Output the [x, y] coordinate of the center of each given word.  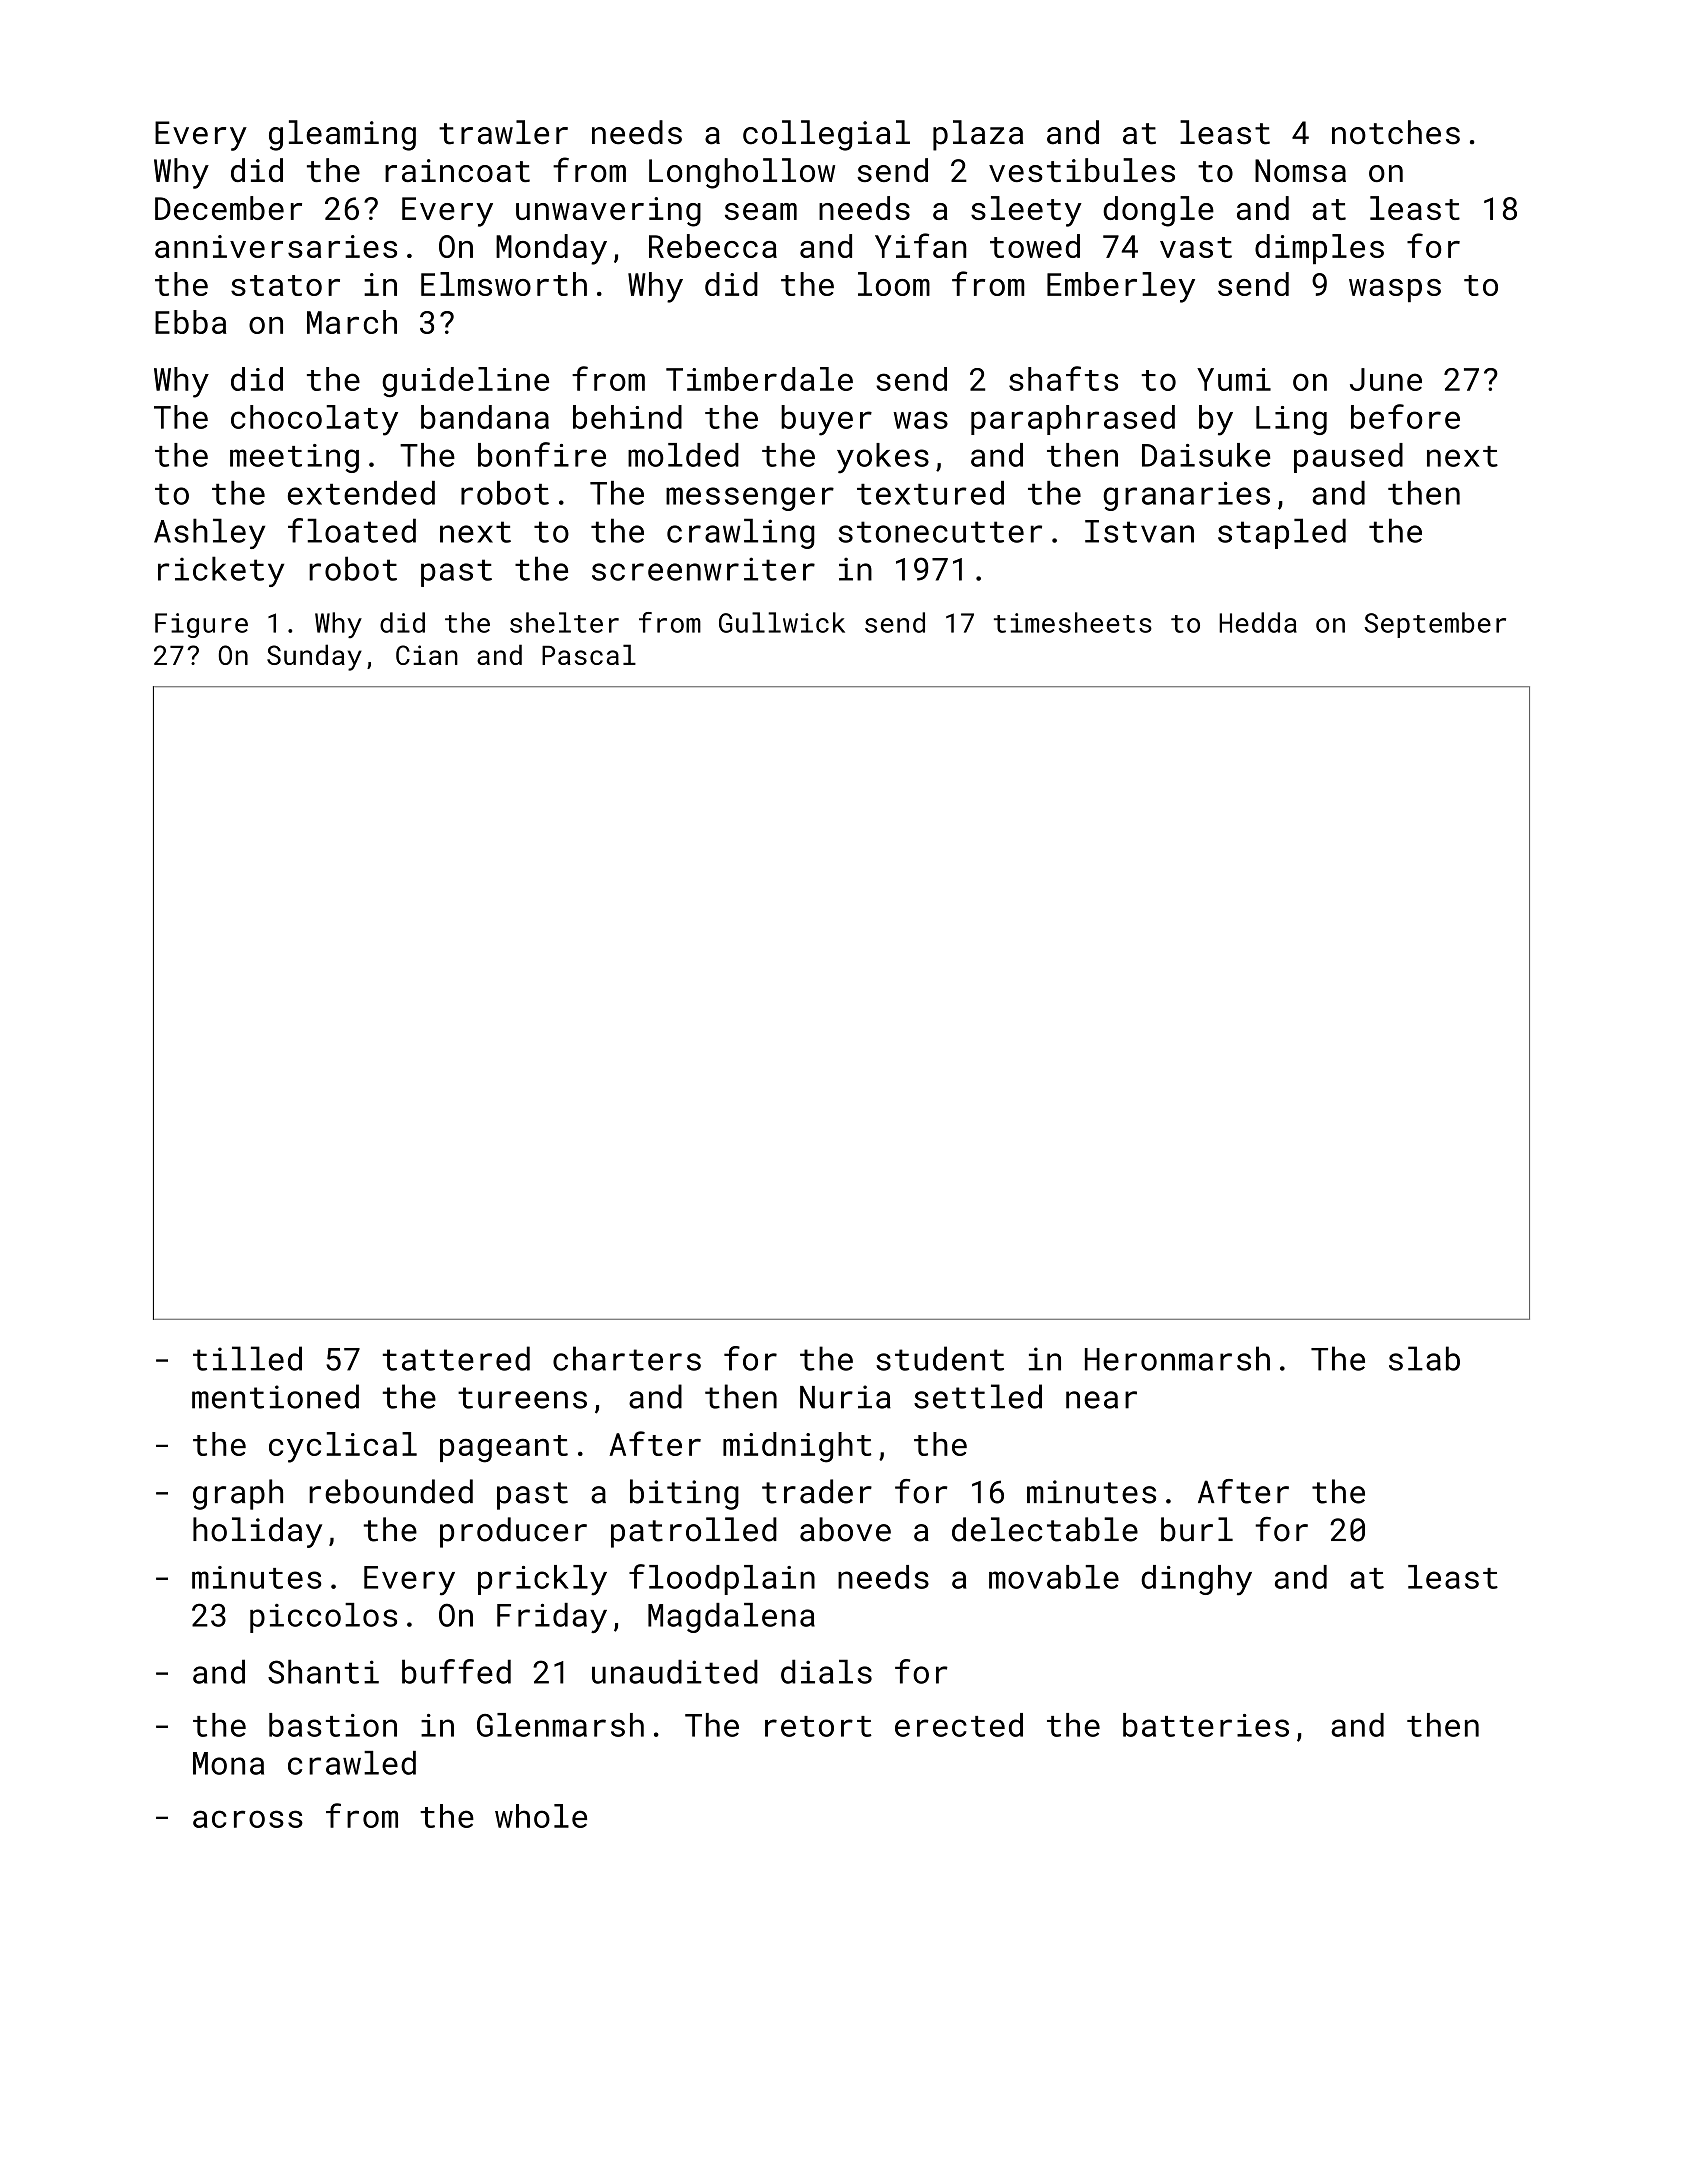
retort [818, 1726]
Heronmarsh [1177, 1358]
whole [541, 1816]
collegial [826, 135]
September [1435, 625]
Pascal [589, 654]
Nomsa [1300, 170]
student [940, 1358]
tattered [456, 1358]
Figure [201, 625]
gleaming [342, 135]
